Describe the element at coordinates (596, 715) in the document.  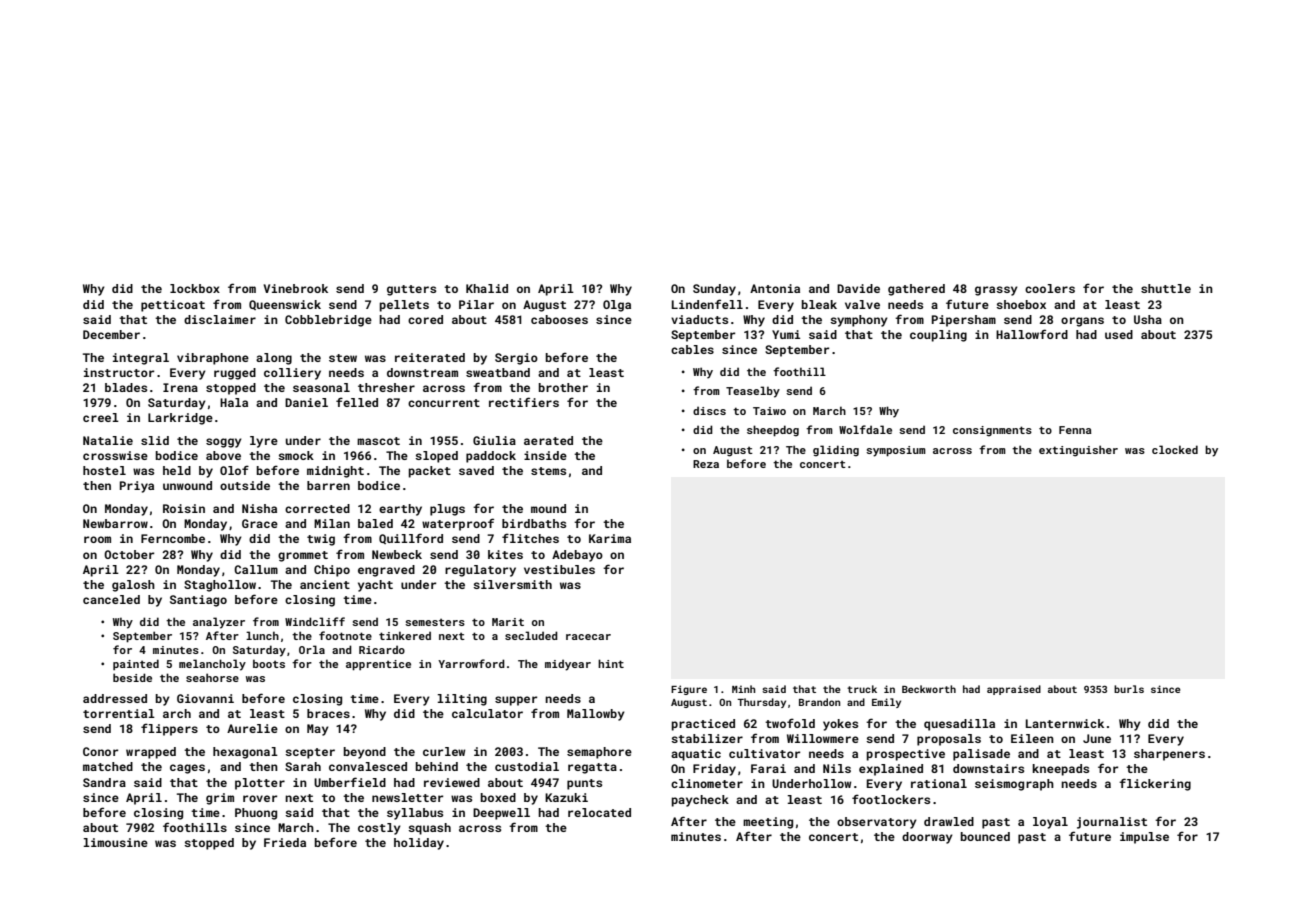
I see `Mallowby` at that location.
